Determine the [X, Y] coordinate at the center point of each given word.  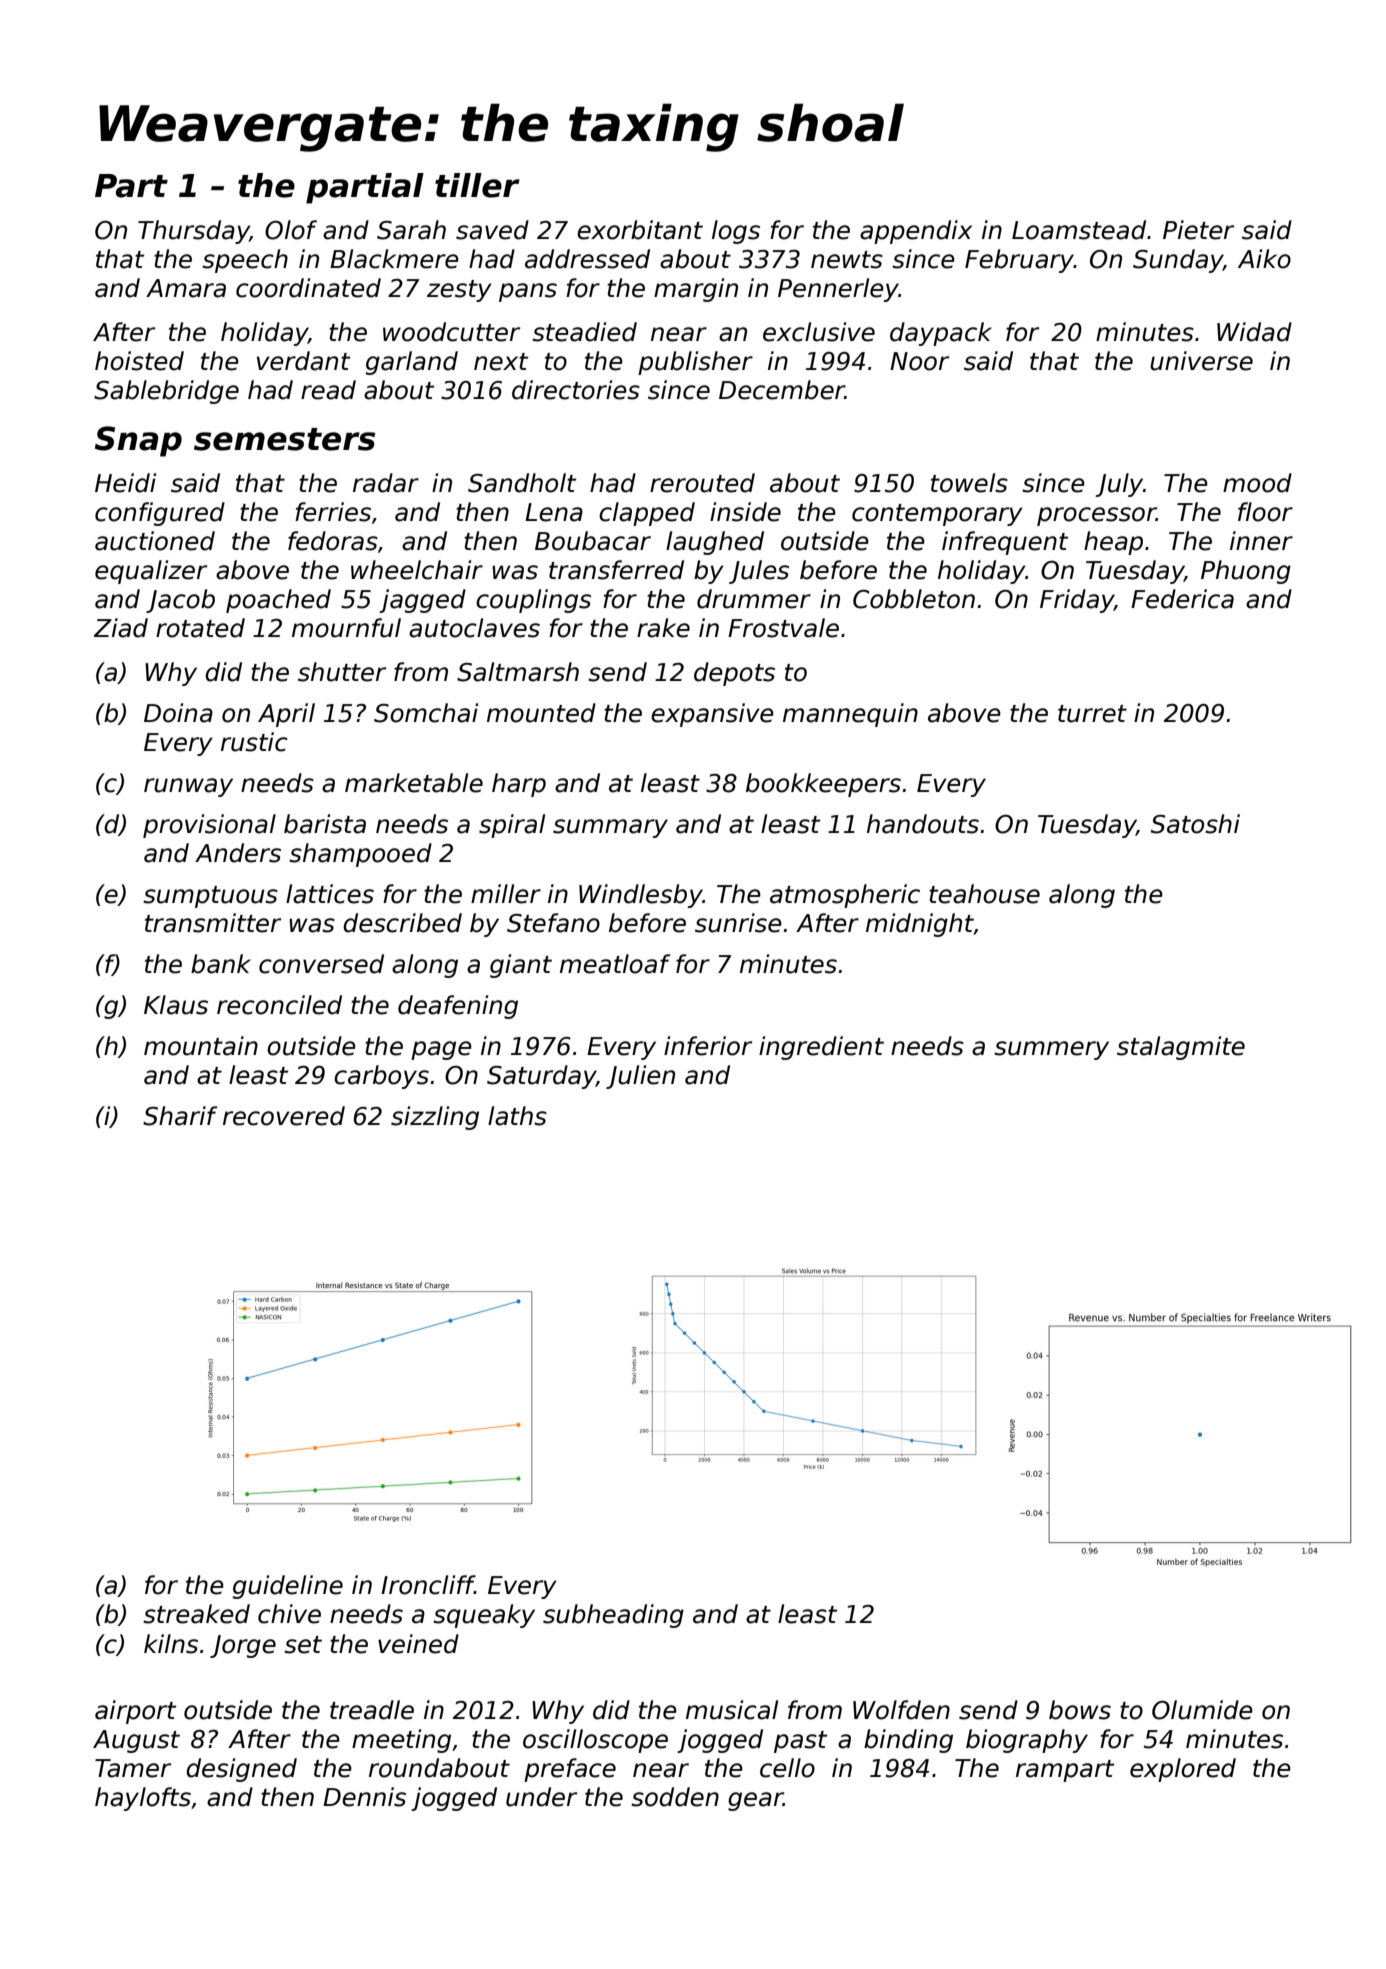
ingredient [821, 1048]
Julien [640, 1077]
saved [492, 230]
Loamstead [1079, 230]
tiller [477, 185]
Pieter [1198, 230]
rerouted [702, 483]
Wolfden [901, 1710]
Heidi [125, 483]
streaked [196, 1614]
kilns [171, 1644]
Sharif [180, 1116]
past [800, 1742]
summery [1051, 1050]
